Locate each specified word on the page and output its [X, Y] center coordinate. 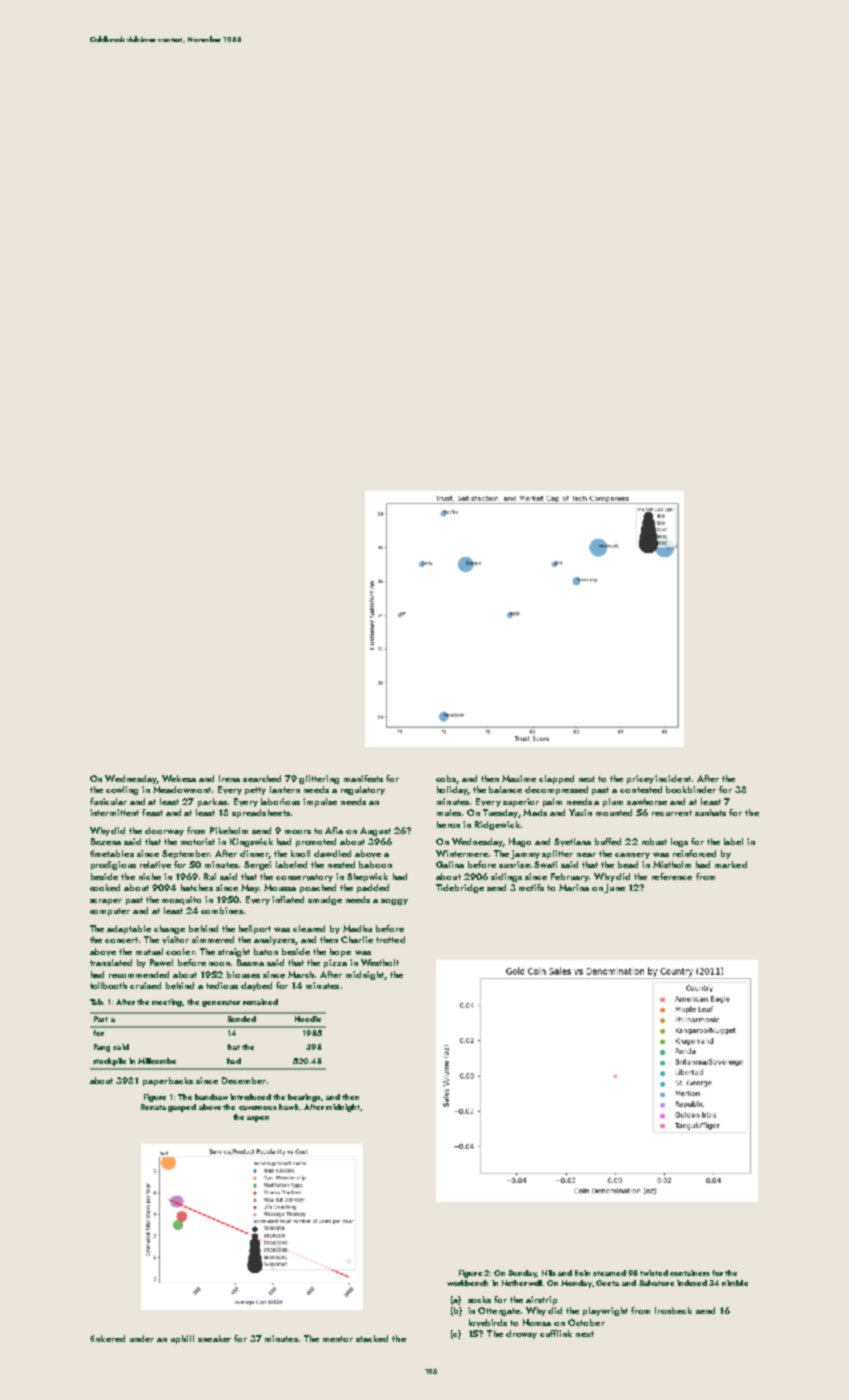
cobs [446, 778]
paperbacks [168, 1081]
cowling [122, 790]
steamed [609, 1273]
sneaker [214, 1338]
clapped [556, 779]
